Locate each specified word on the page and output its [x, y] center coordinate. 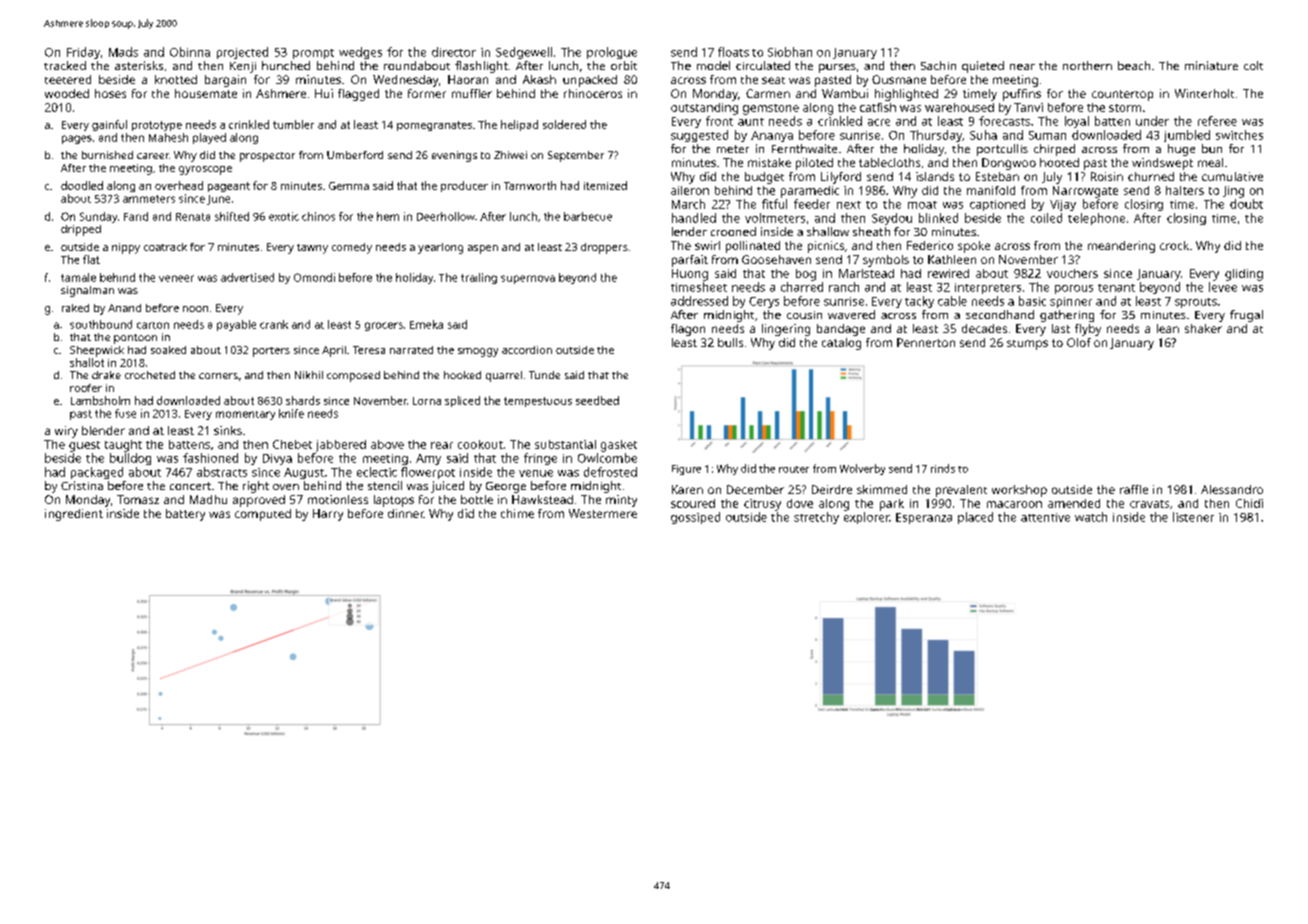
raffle [1134, 489]
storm [1125, 108]
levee [1223, 287]
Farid [136, 216]
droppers [604, 248]
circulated [763, 65]
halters [1185, 190]
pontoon [135, 339]
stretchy [816, 518]
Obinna [190, 52]
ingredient [74, 515]
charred [802, 287]
